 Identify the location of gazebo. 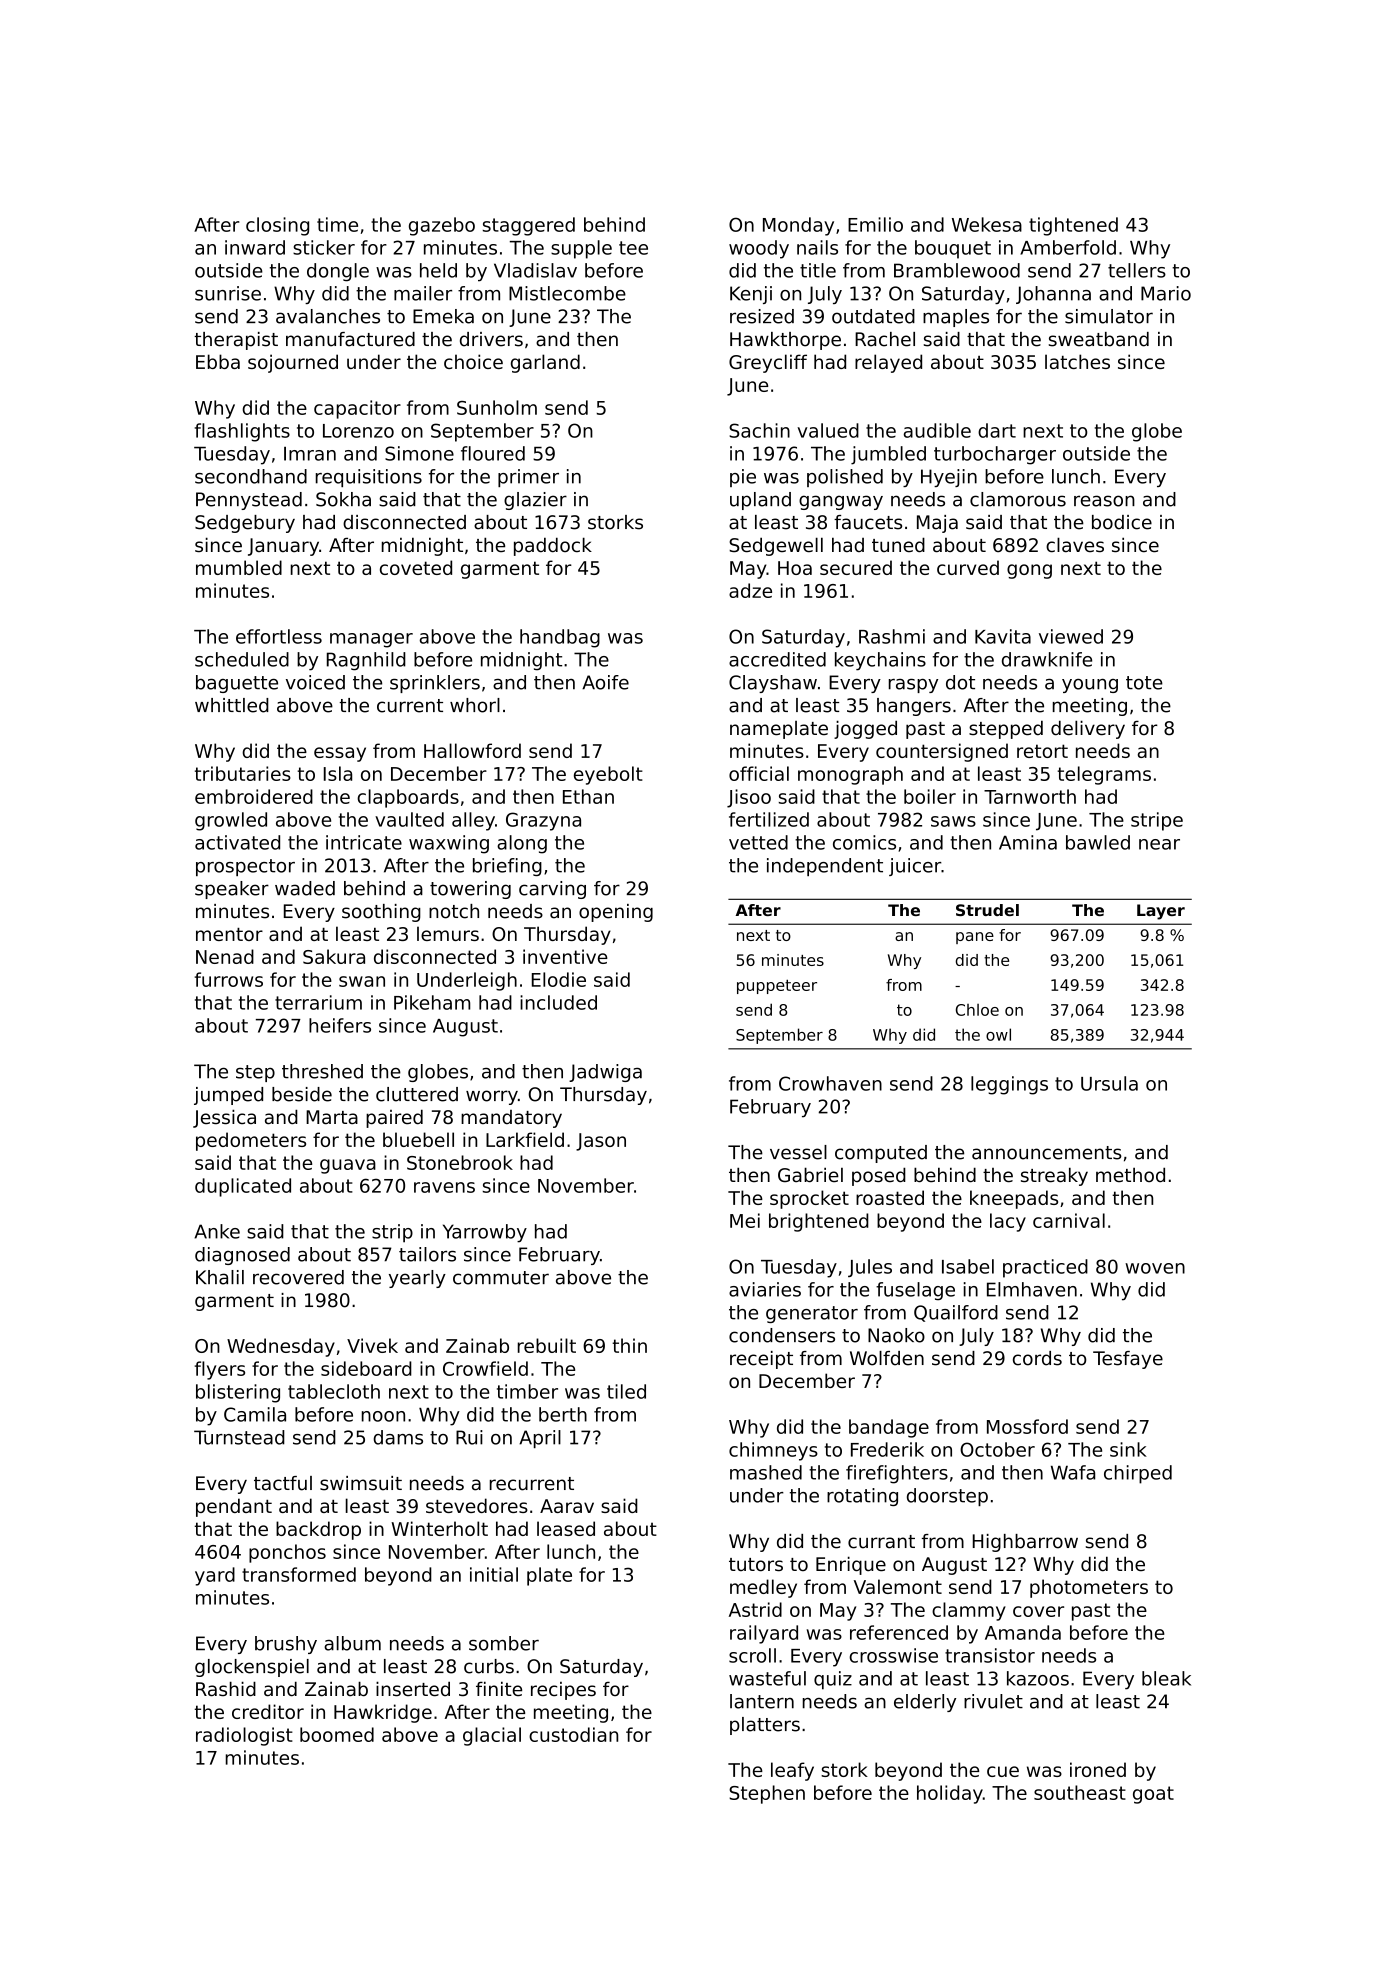
(442, 226).
